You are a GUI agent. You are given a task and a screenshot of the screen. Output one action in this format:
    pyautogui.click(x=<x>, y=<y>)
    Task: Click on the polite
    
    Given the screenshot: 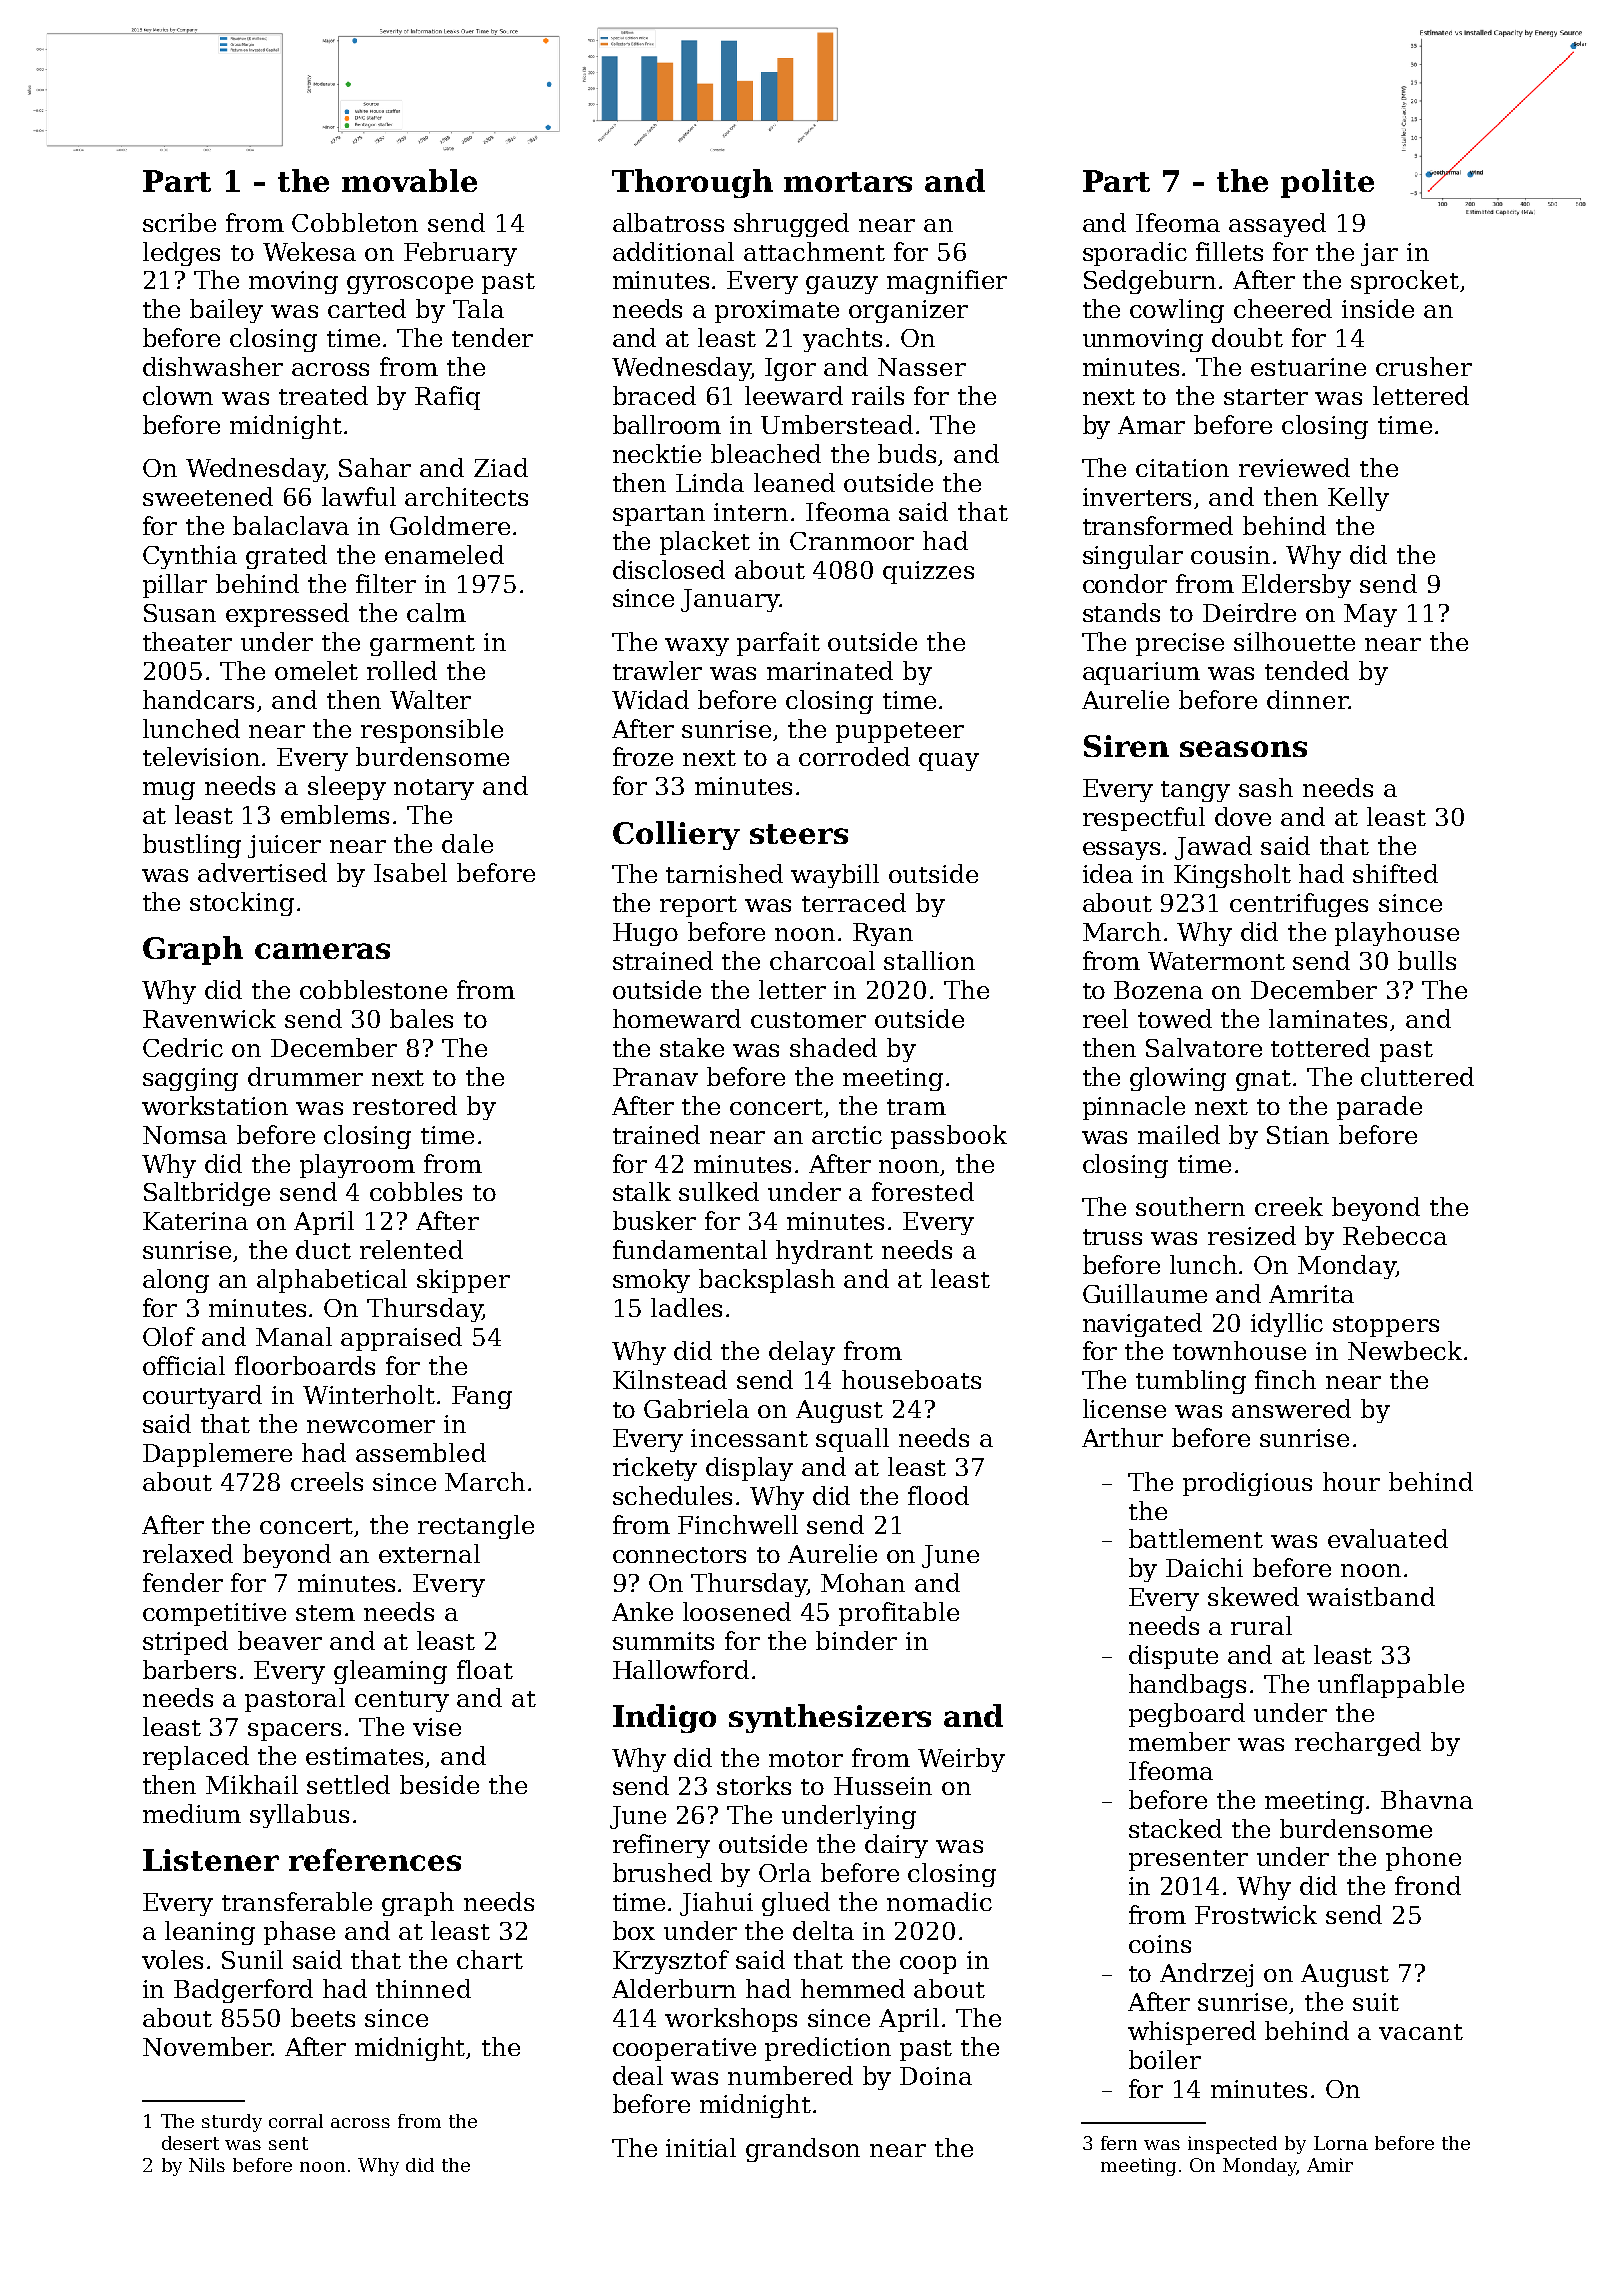 What is the action you would take?
    pyautogui.click(x=1327, y=183)
